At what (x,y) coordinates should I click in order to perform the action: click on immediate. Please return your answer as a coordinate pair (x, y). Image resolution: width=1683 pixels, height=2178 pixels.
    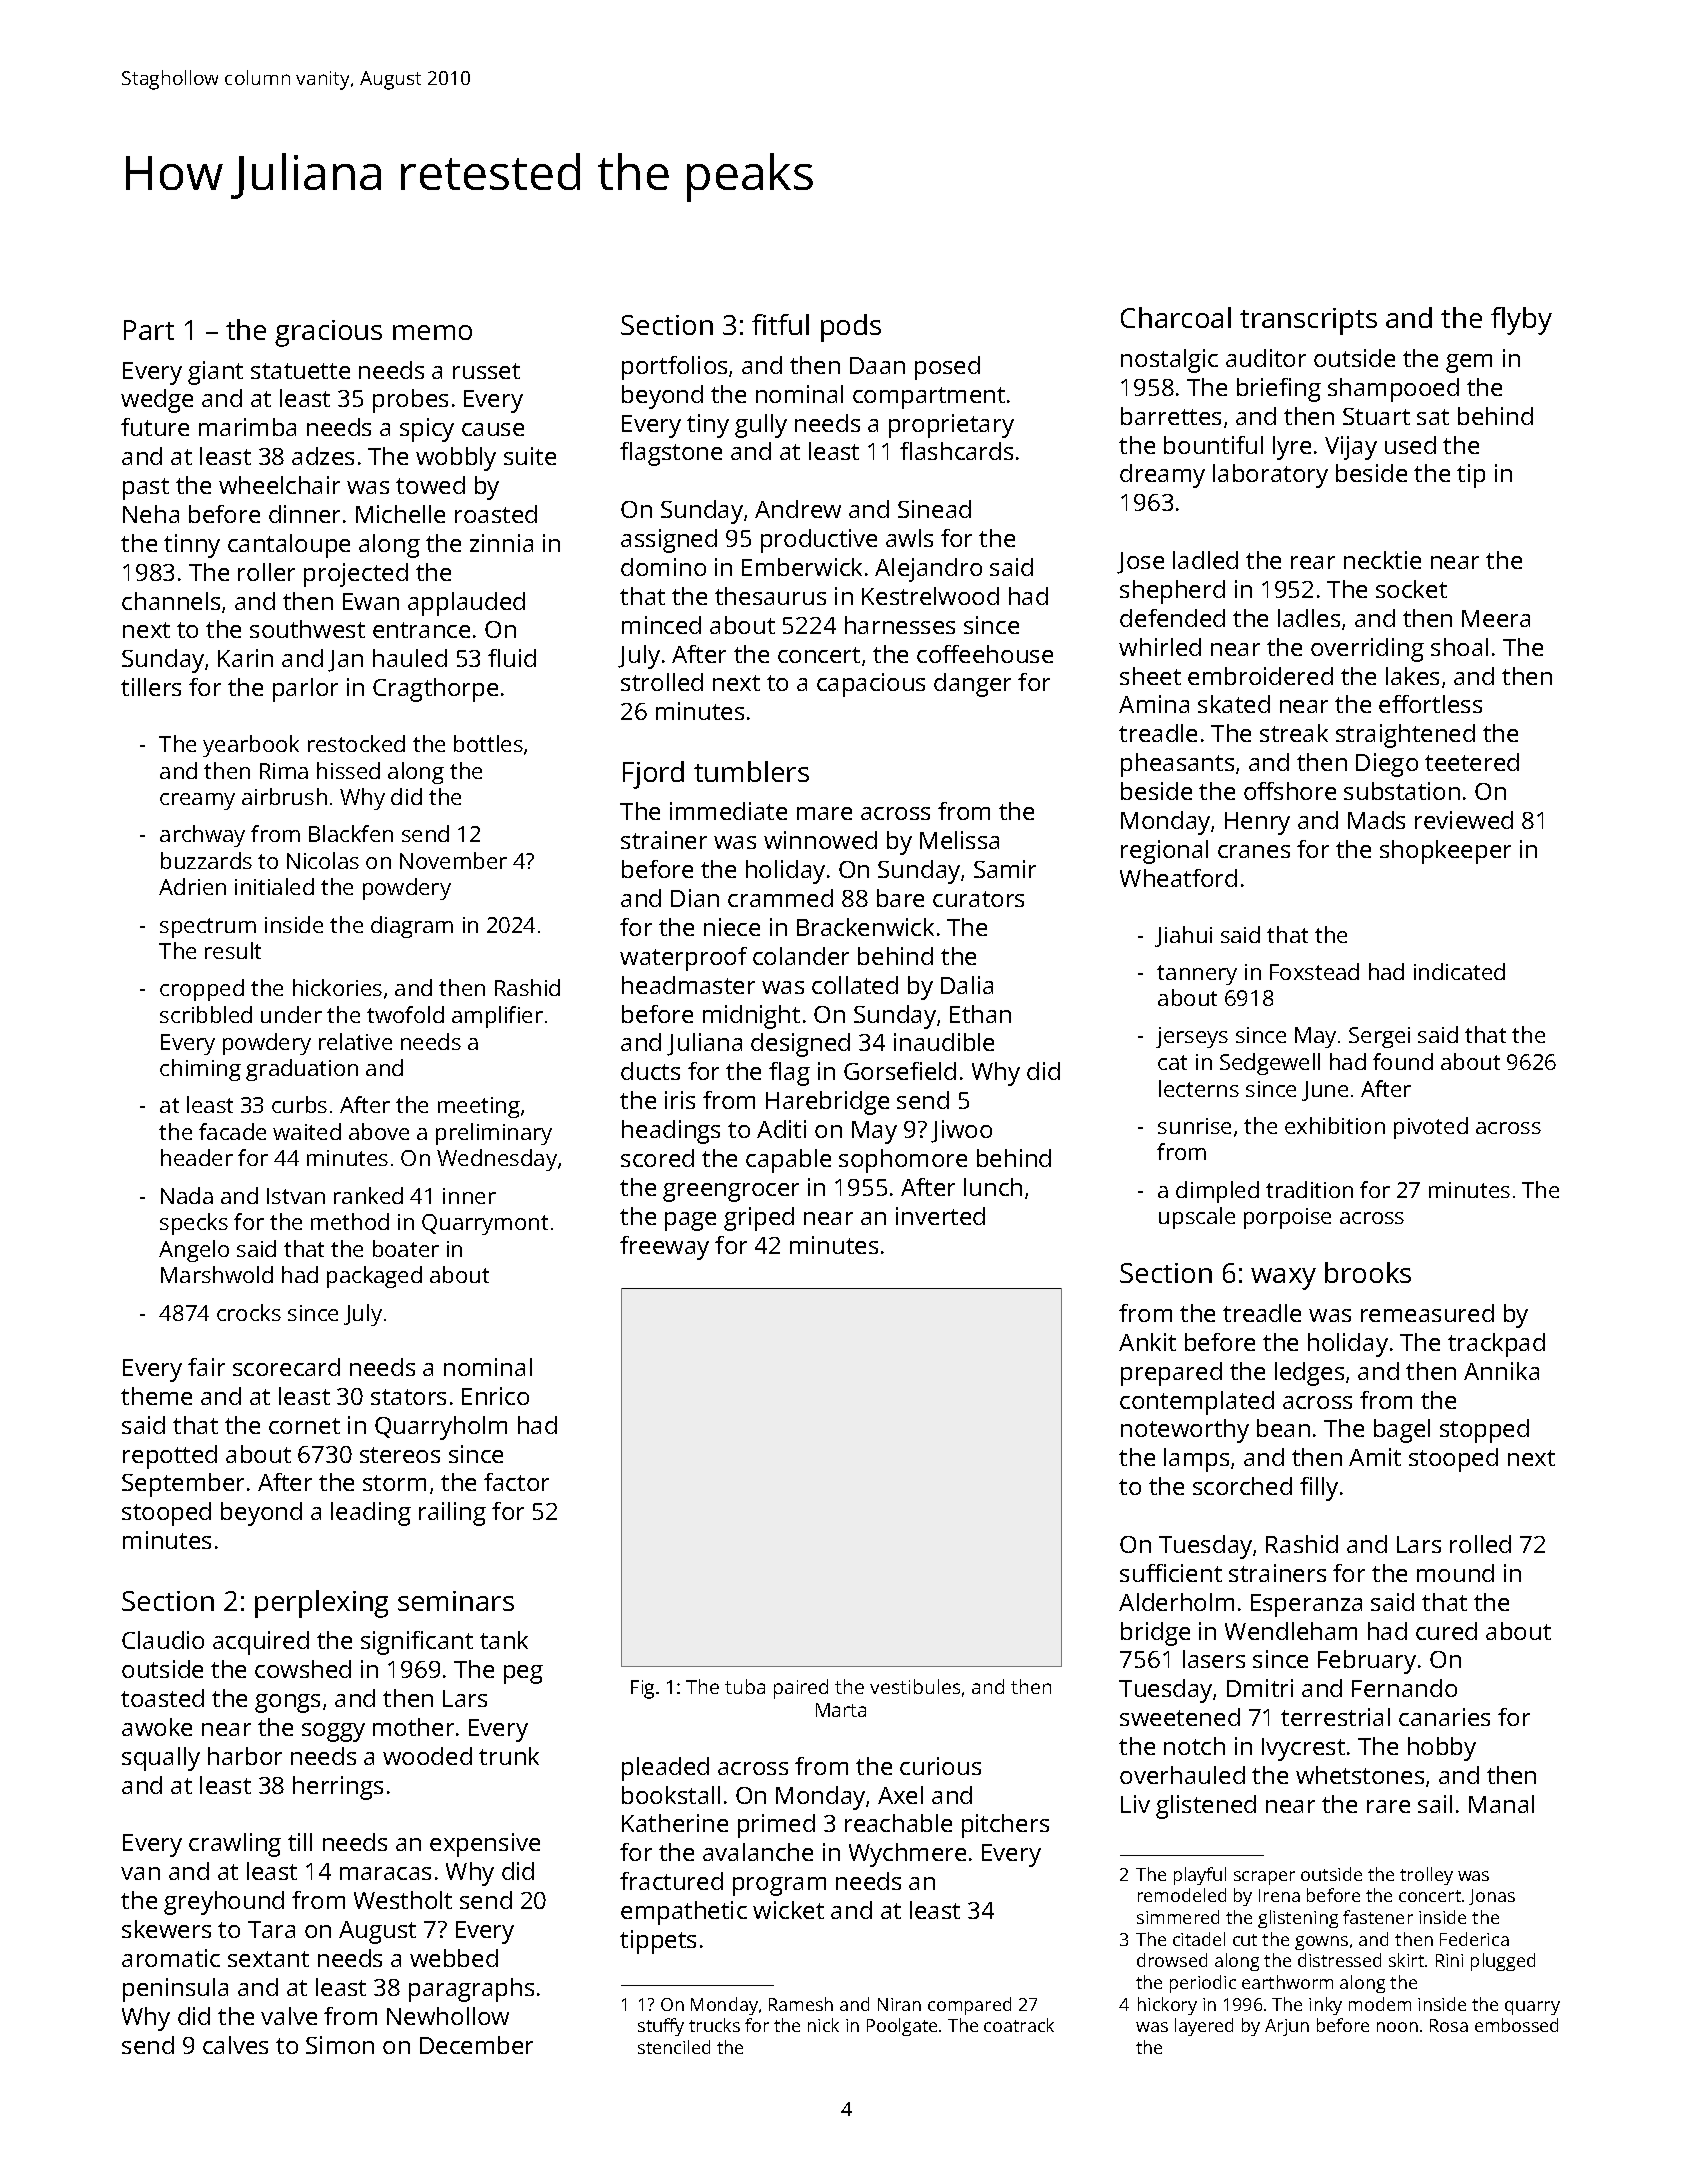
    Looking at the image, I should click on (728, 811).
